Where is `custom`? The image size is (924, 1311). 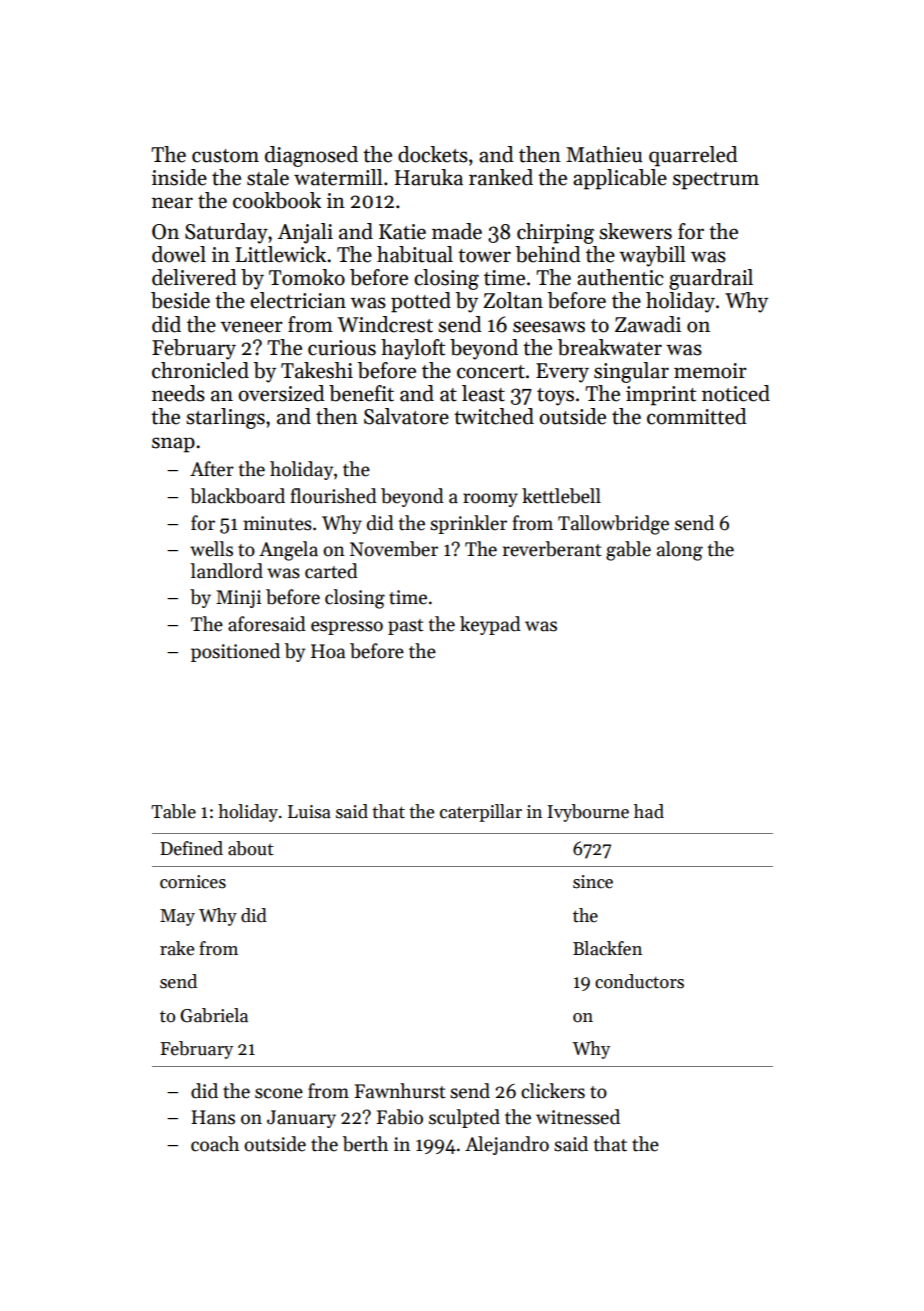
custom is located at coordinates (225, 156).
